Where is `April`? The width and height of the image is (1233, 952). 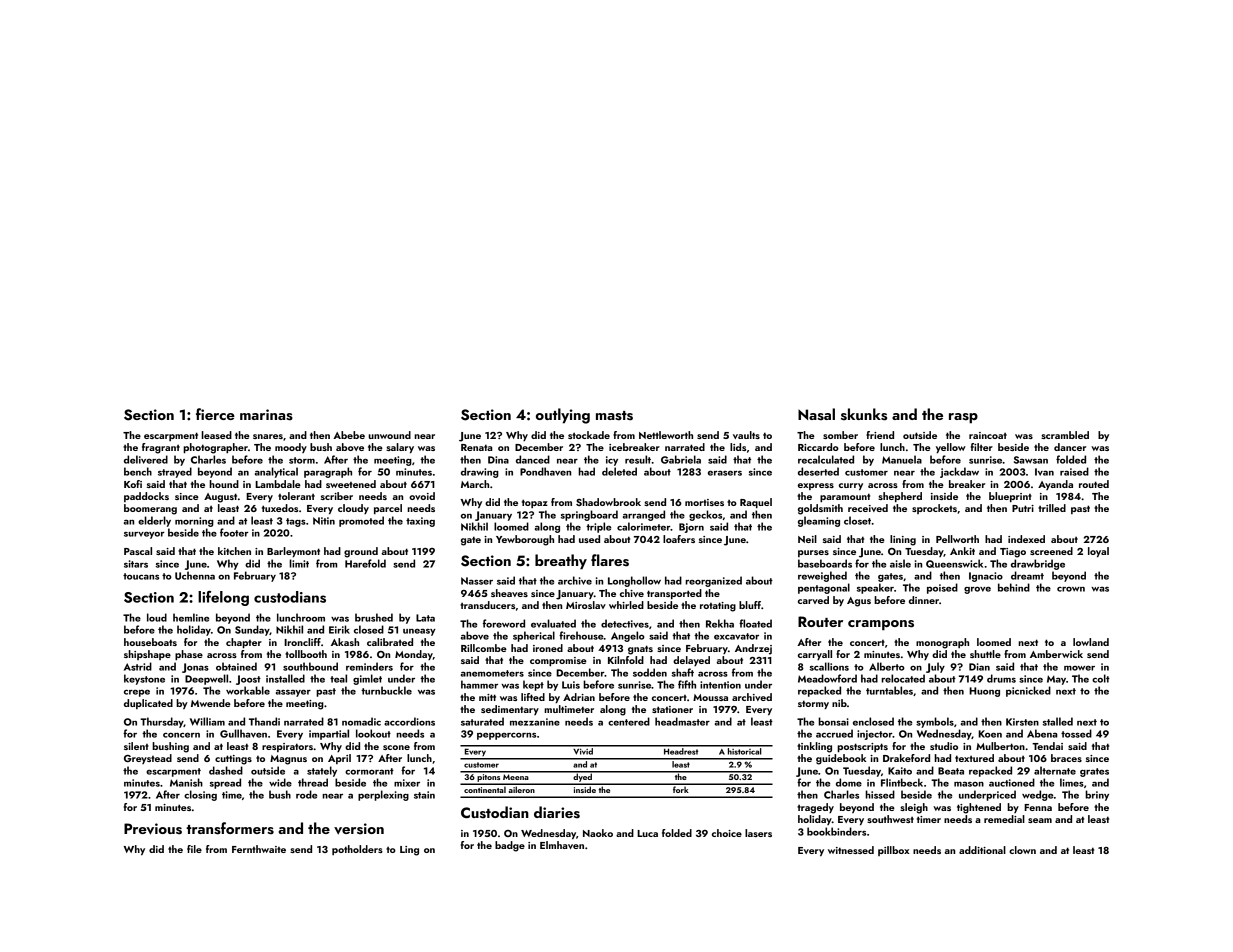
April is located at coordinates (339, 759).
